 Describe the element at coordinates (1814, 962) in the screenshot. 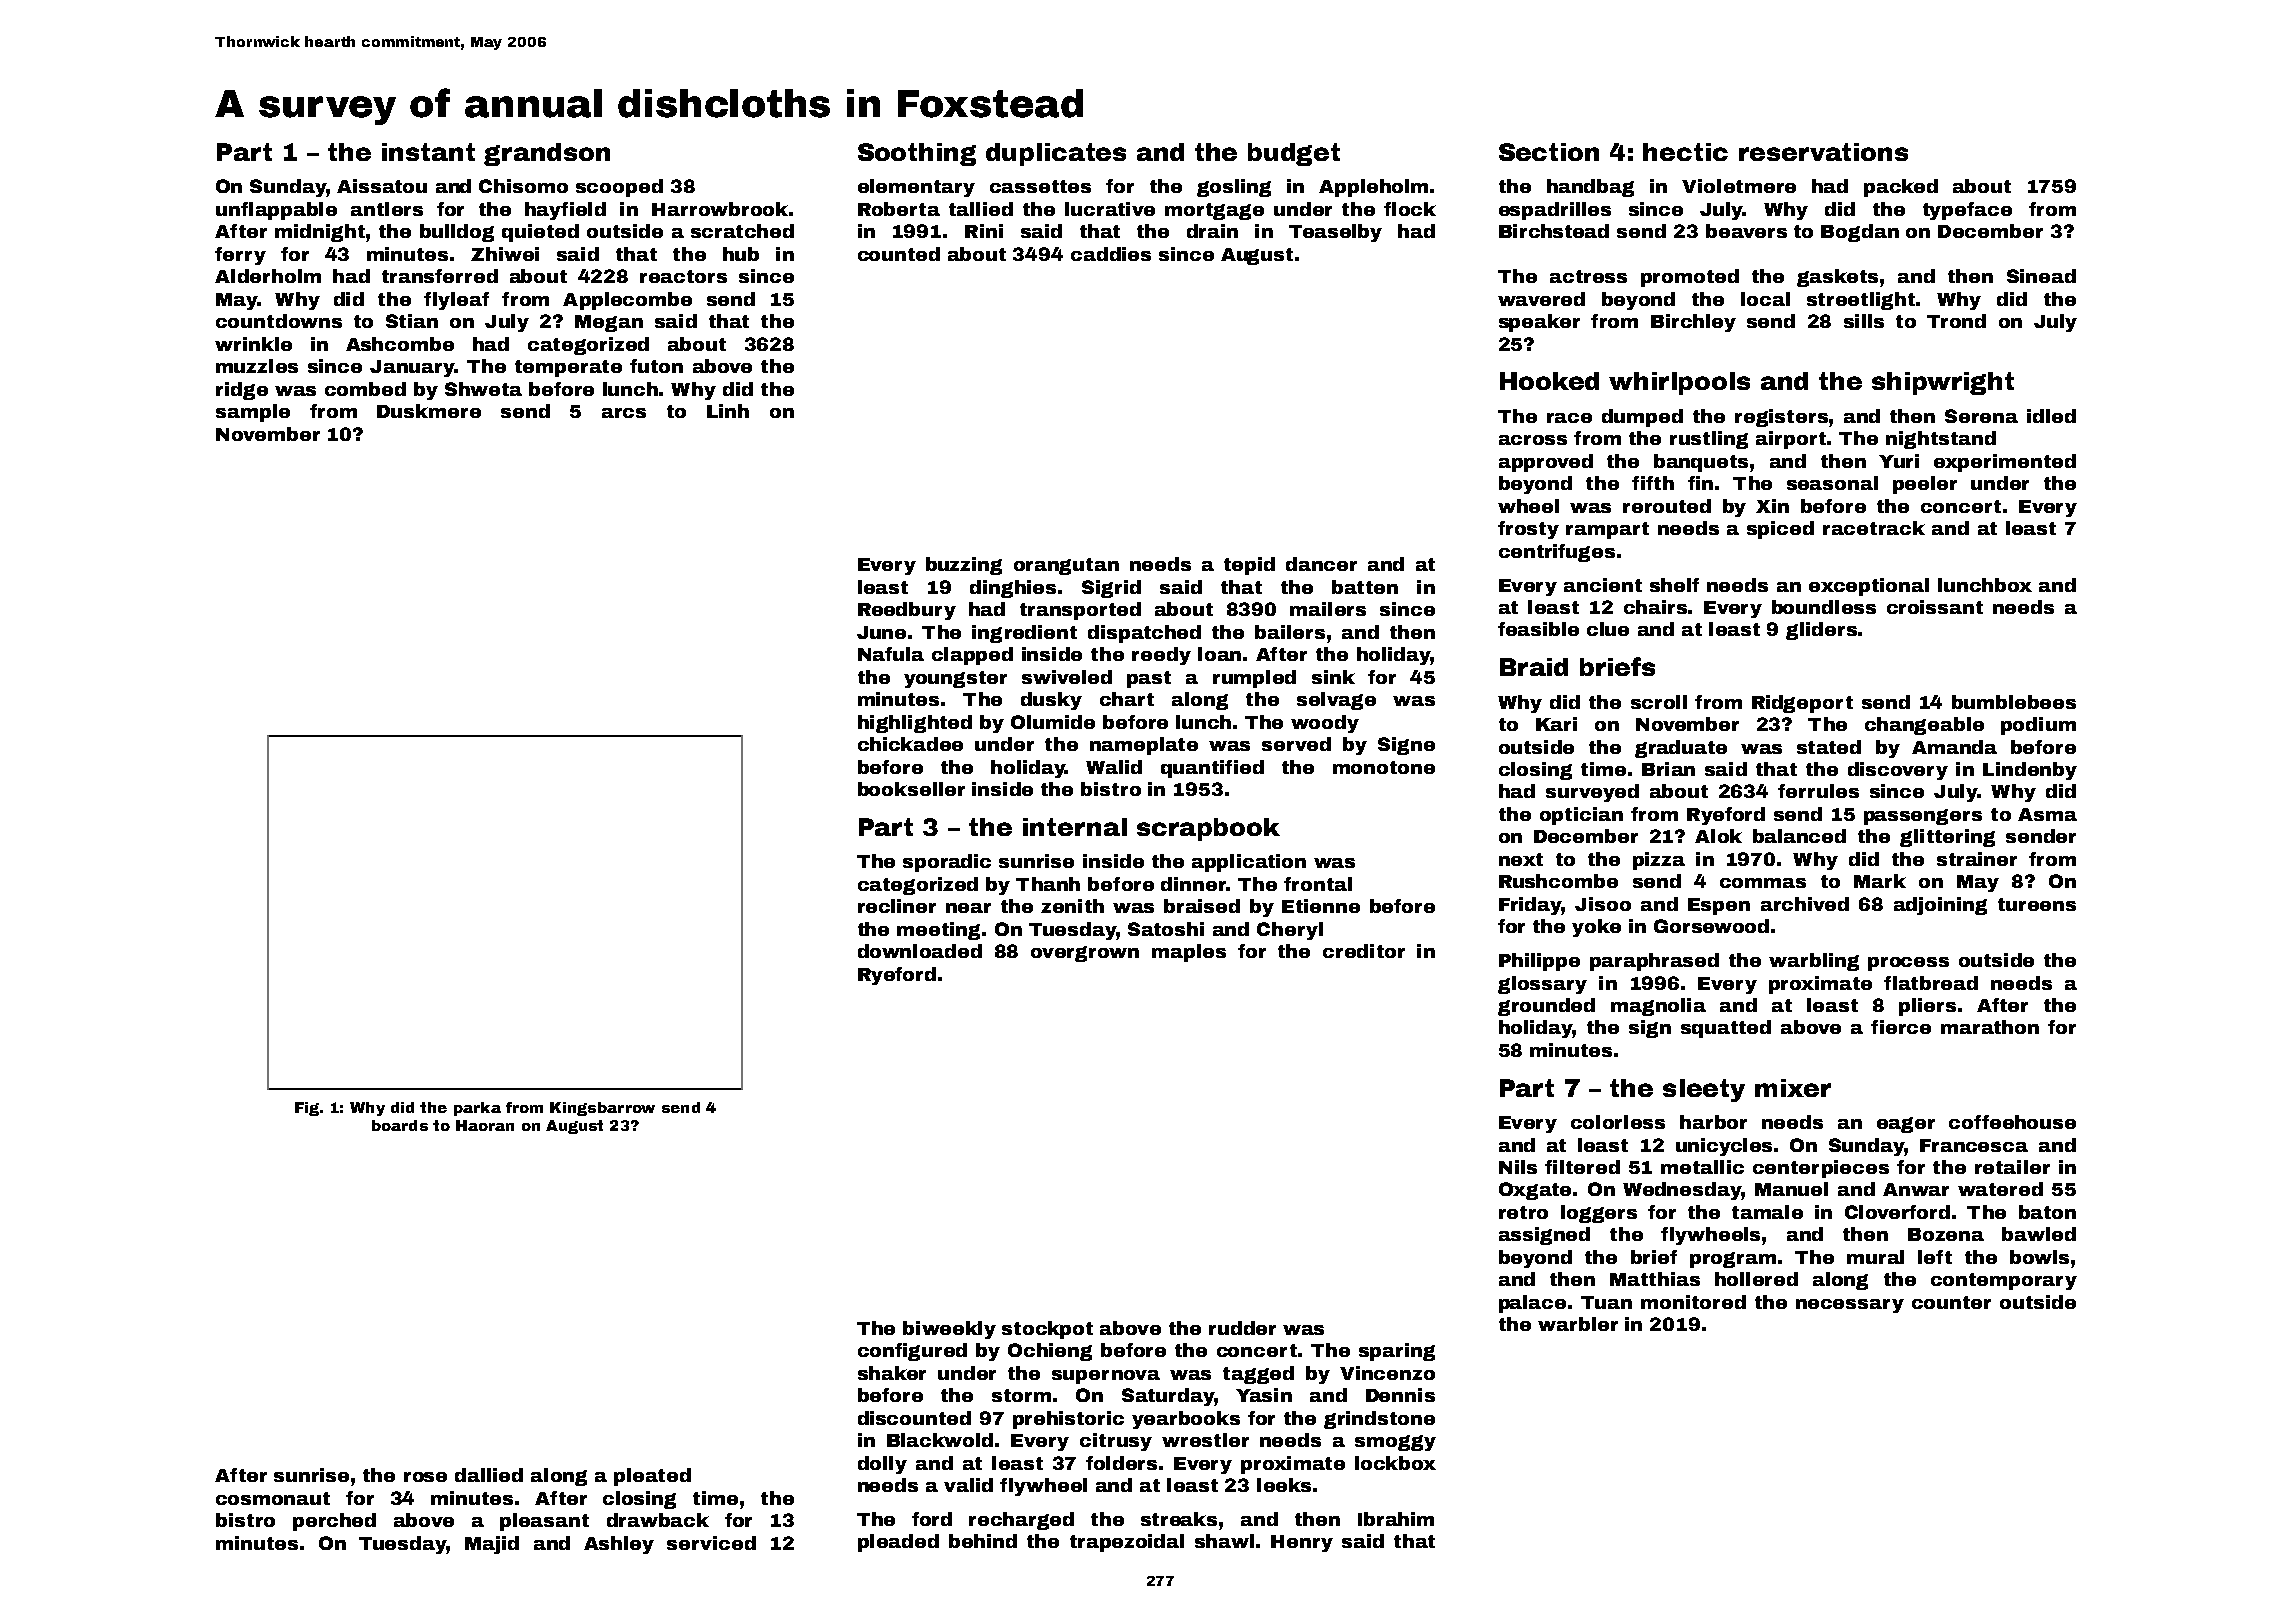

I see `warbling` at that location.
